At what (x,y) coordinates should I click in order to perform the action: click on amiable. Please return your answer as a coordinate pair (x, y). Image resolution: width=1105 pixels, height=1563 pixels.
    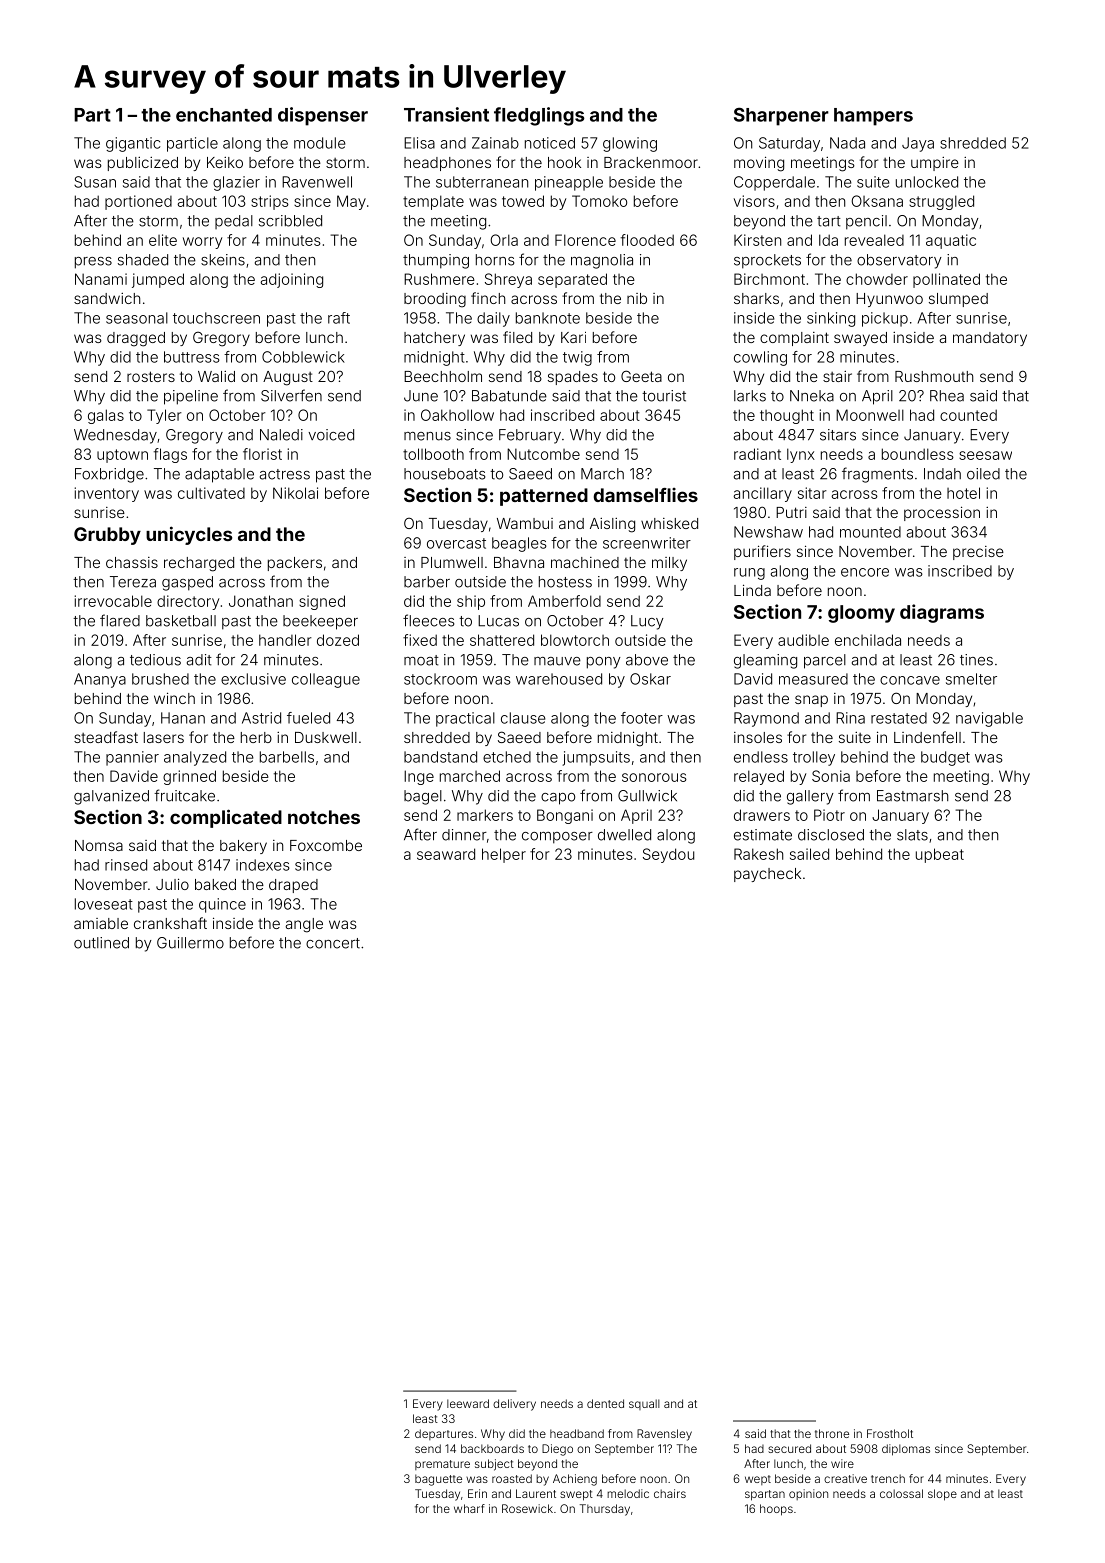
    Looking at the image, I should click on (101, 923).
